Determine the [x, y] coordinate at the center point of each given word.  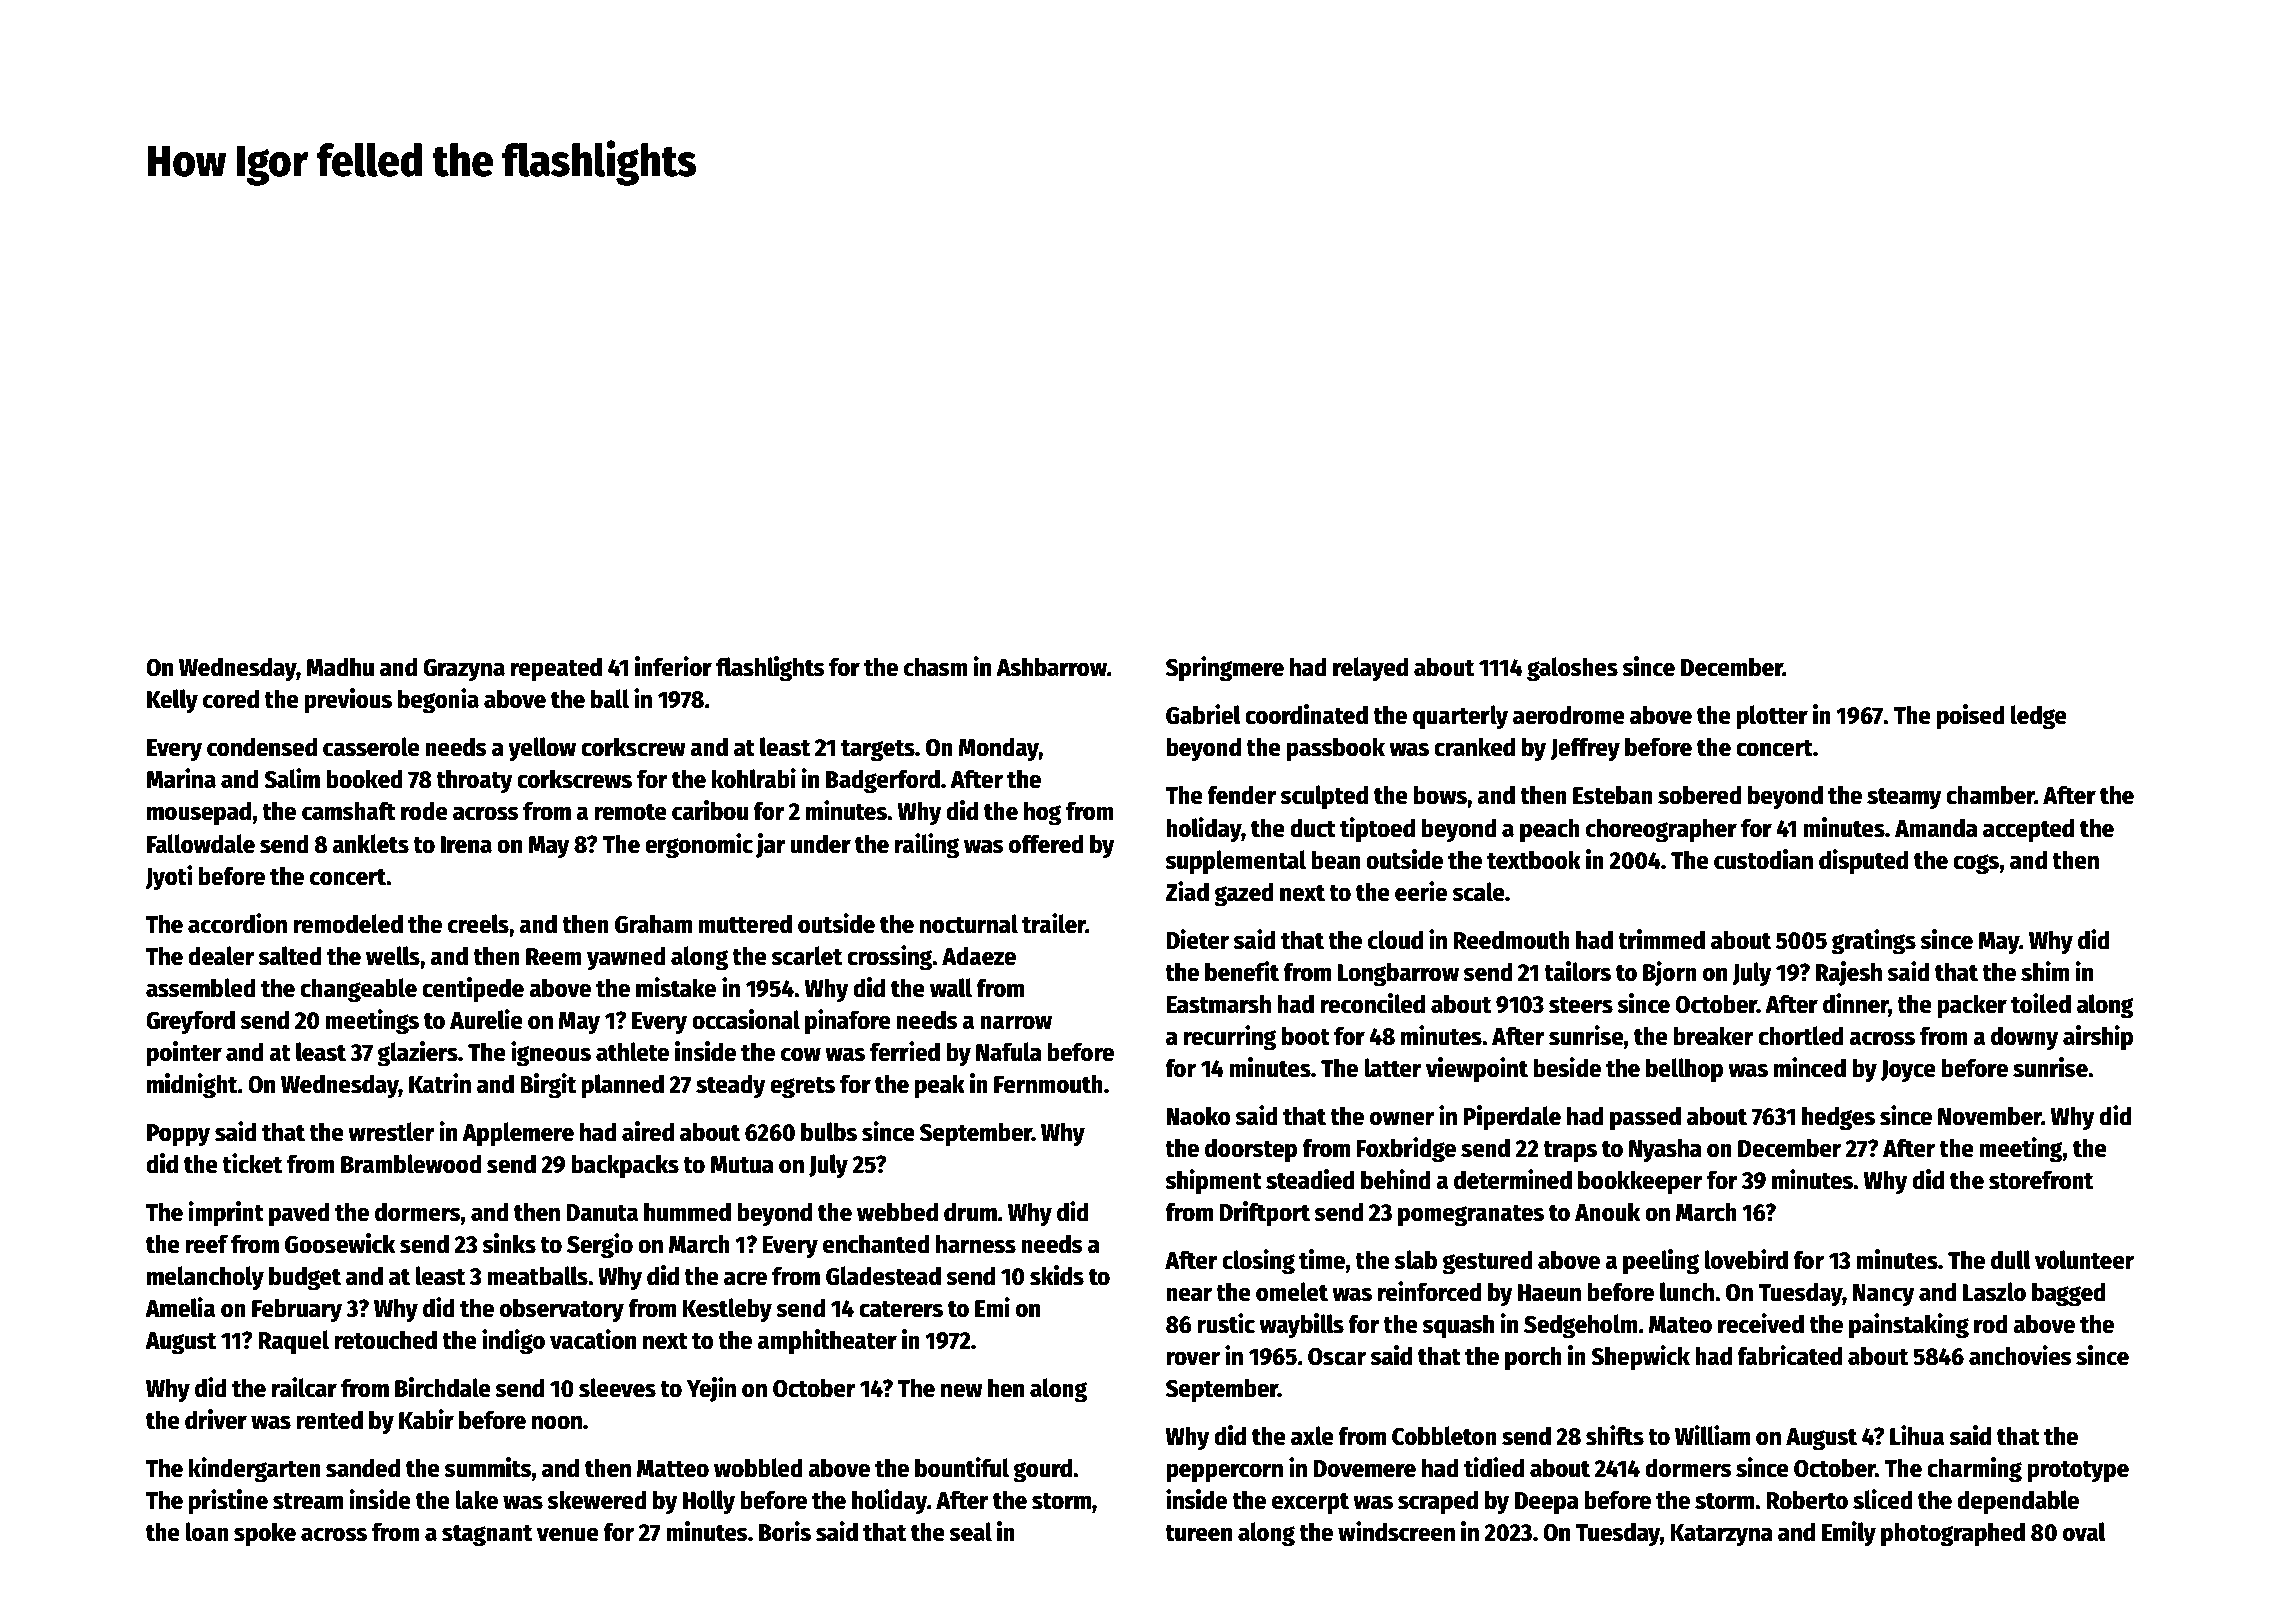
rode [424, 811]
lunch [1687, 1292]
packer [1972, 1006]
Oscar [1337, 1357]
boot [1306, 1036]
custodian [1763, 859]
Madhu [340, 667]
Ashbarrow [1051, 667]
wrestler [391, 1132]
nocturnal [969, 924]
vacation [593, 1339]
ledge [2039, 717]
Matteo [673, 1469]
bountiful [962, 1467]
